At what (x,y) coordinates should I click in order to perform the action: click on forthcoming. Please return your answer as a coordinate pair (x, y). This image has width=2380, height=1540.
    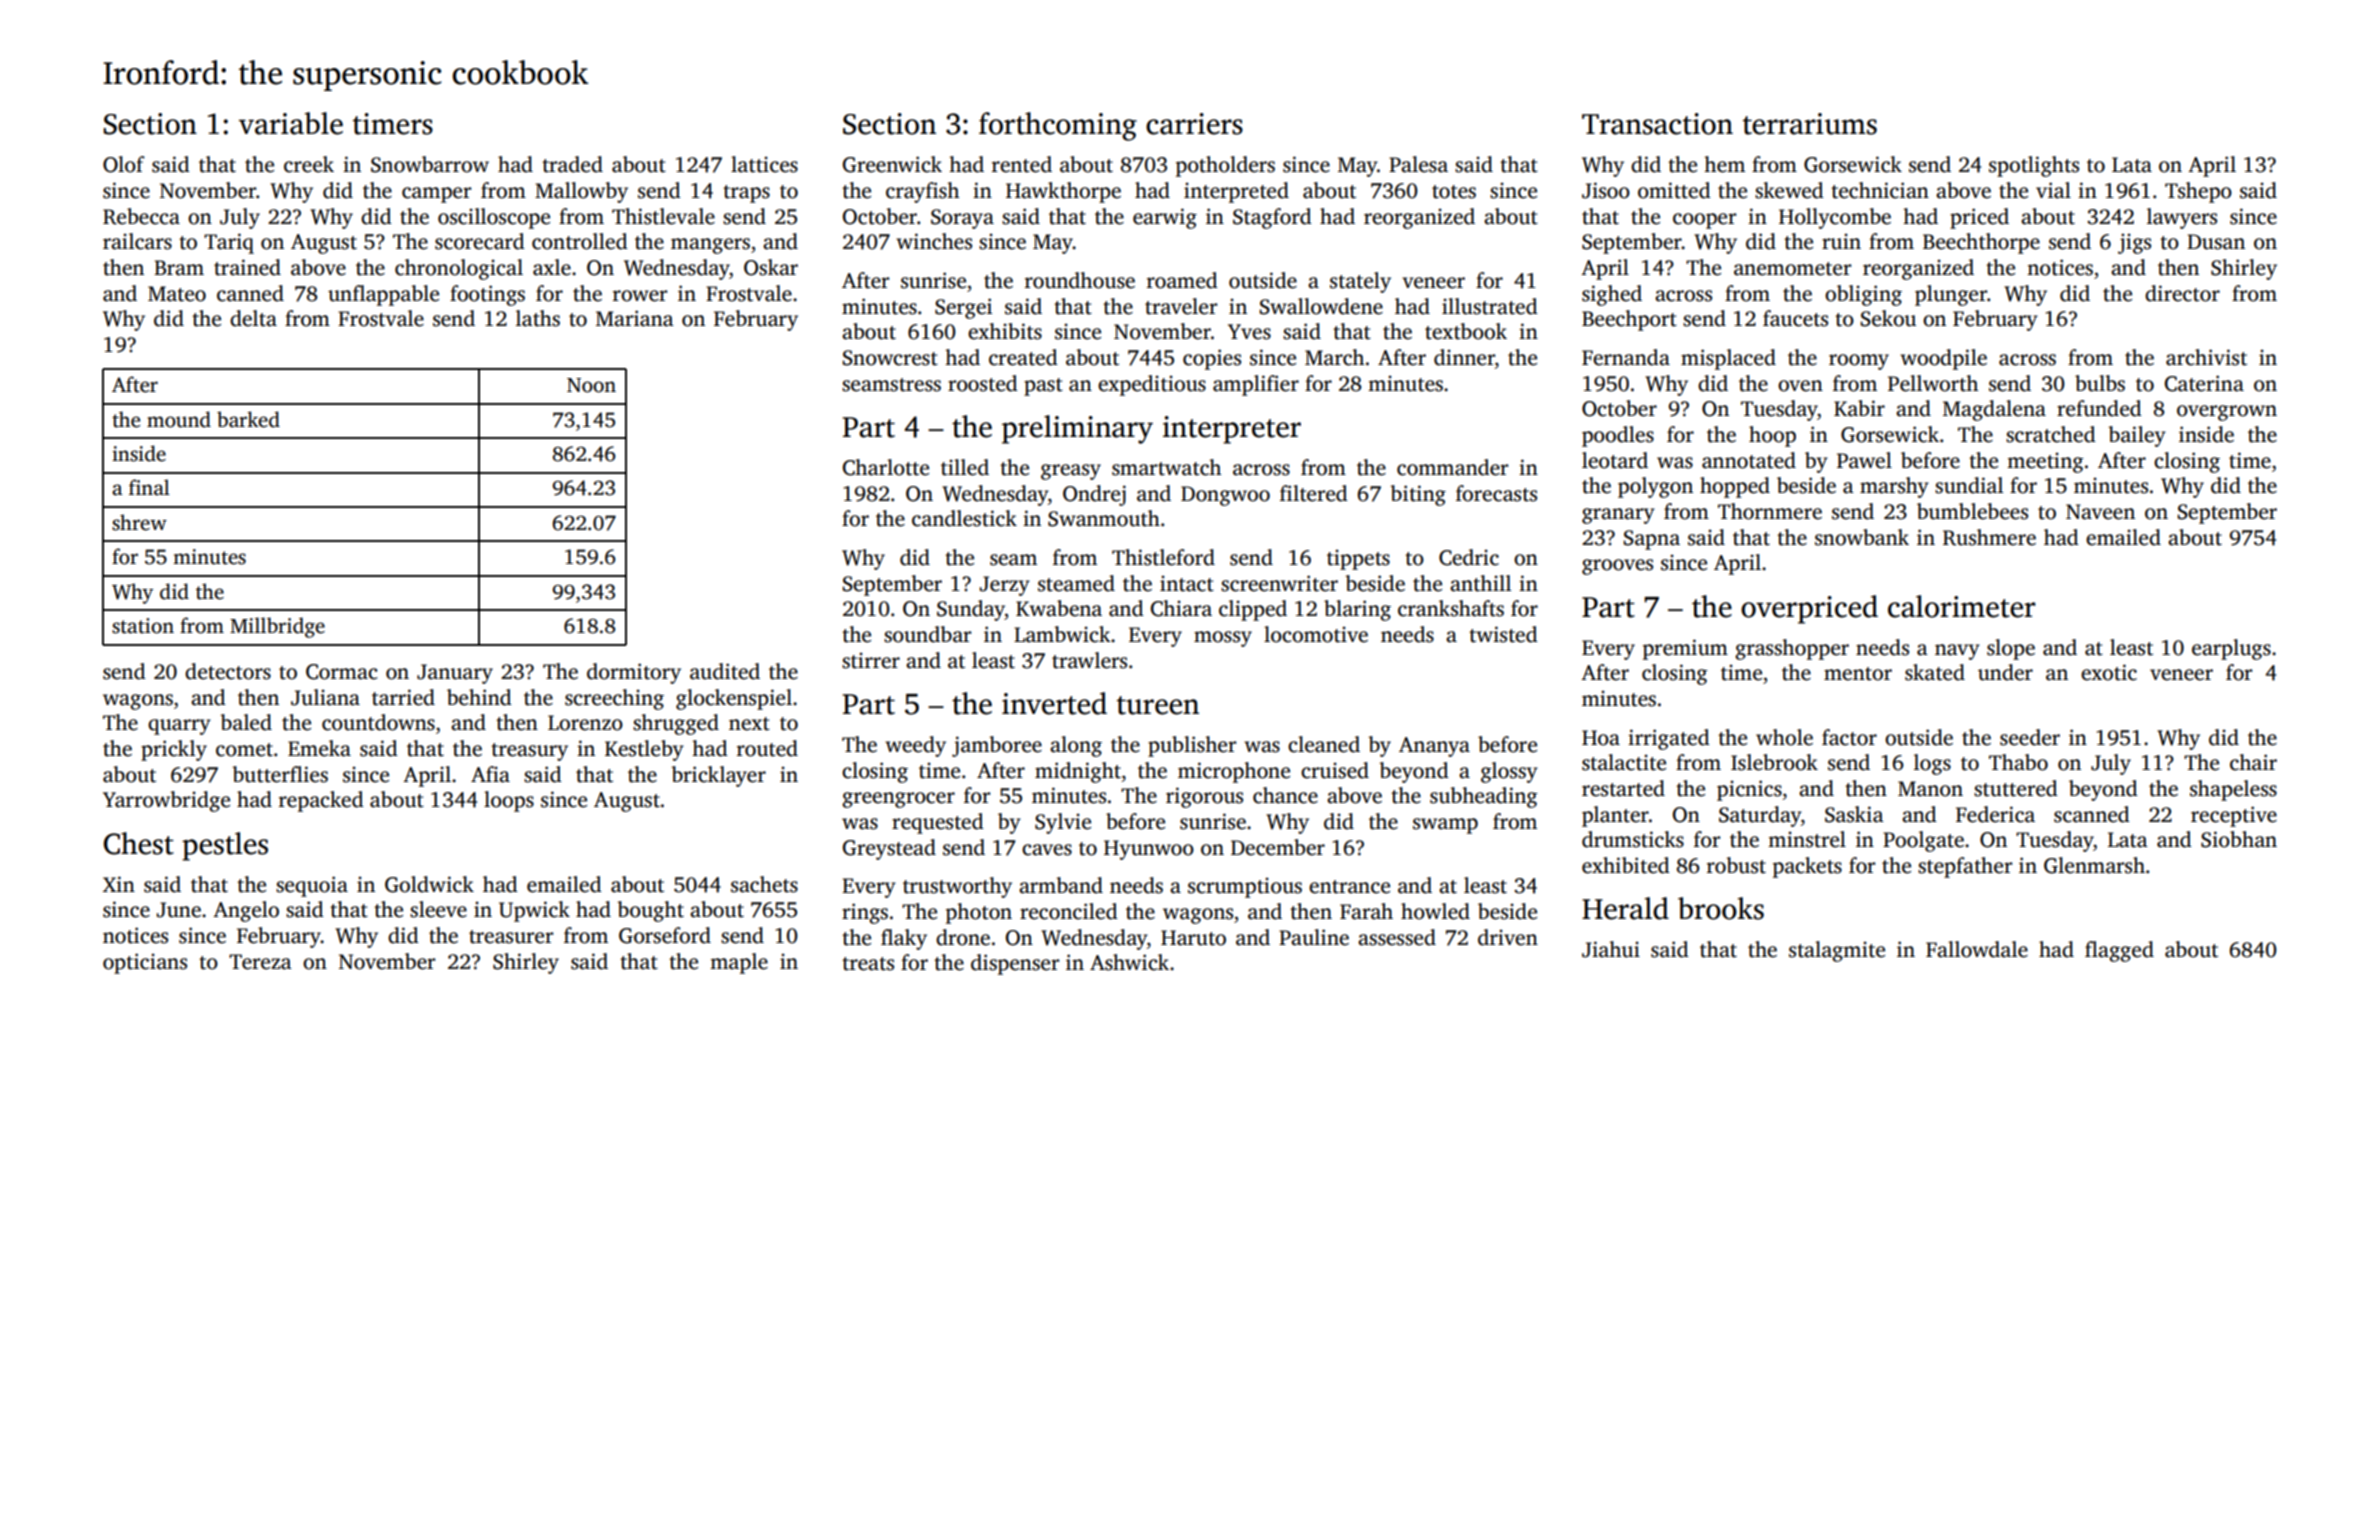
    Looking at the image, I should click on (1058, 126).
